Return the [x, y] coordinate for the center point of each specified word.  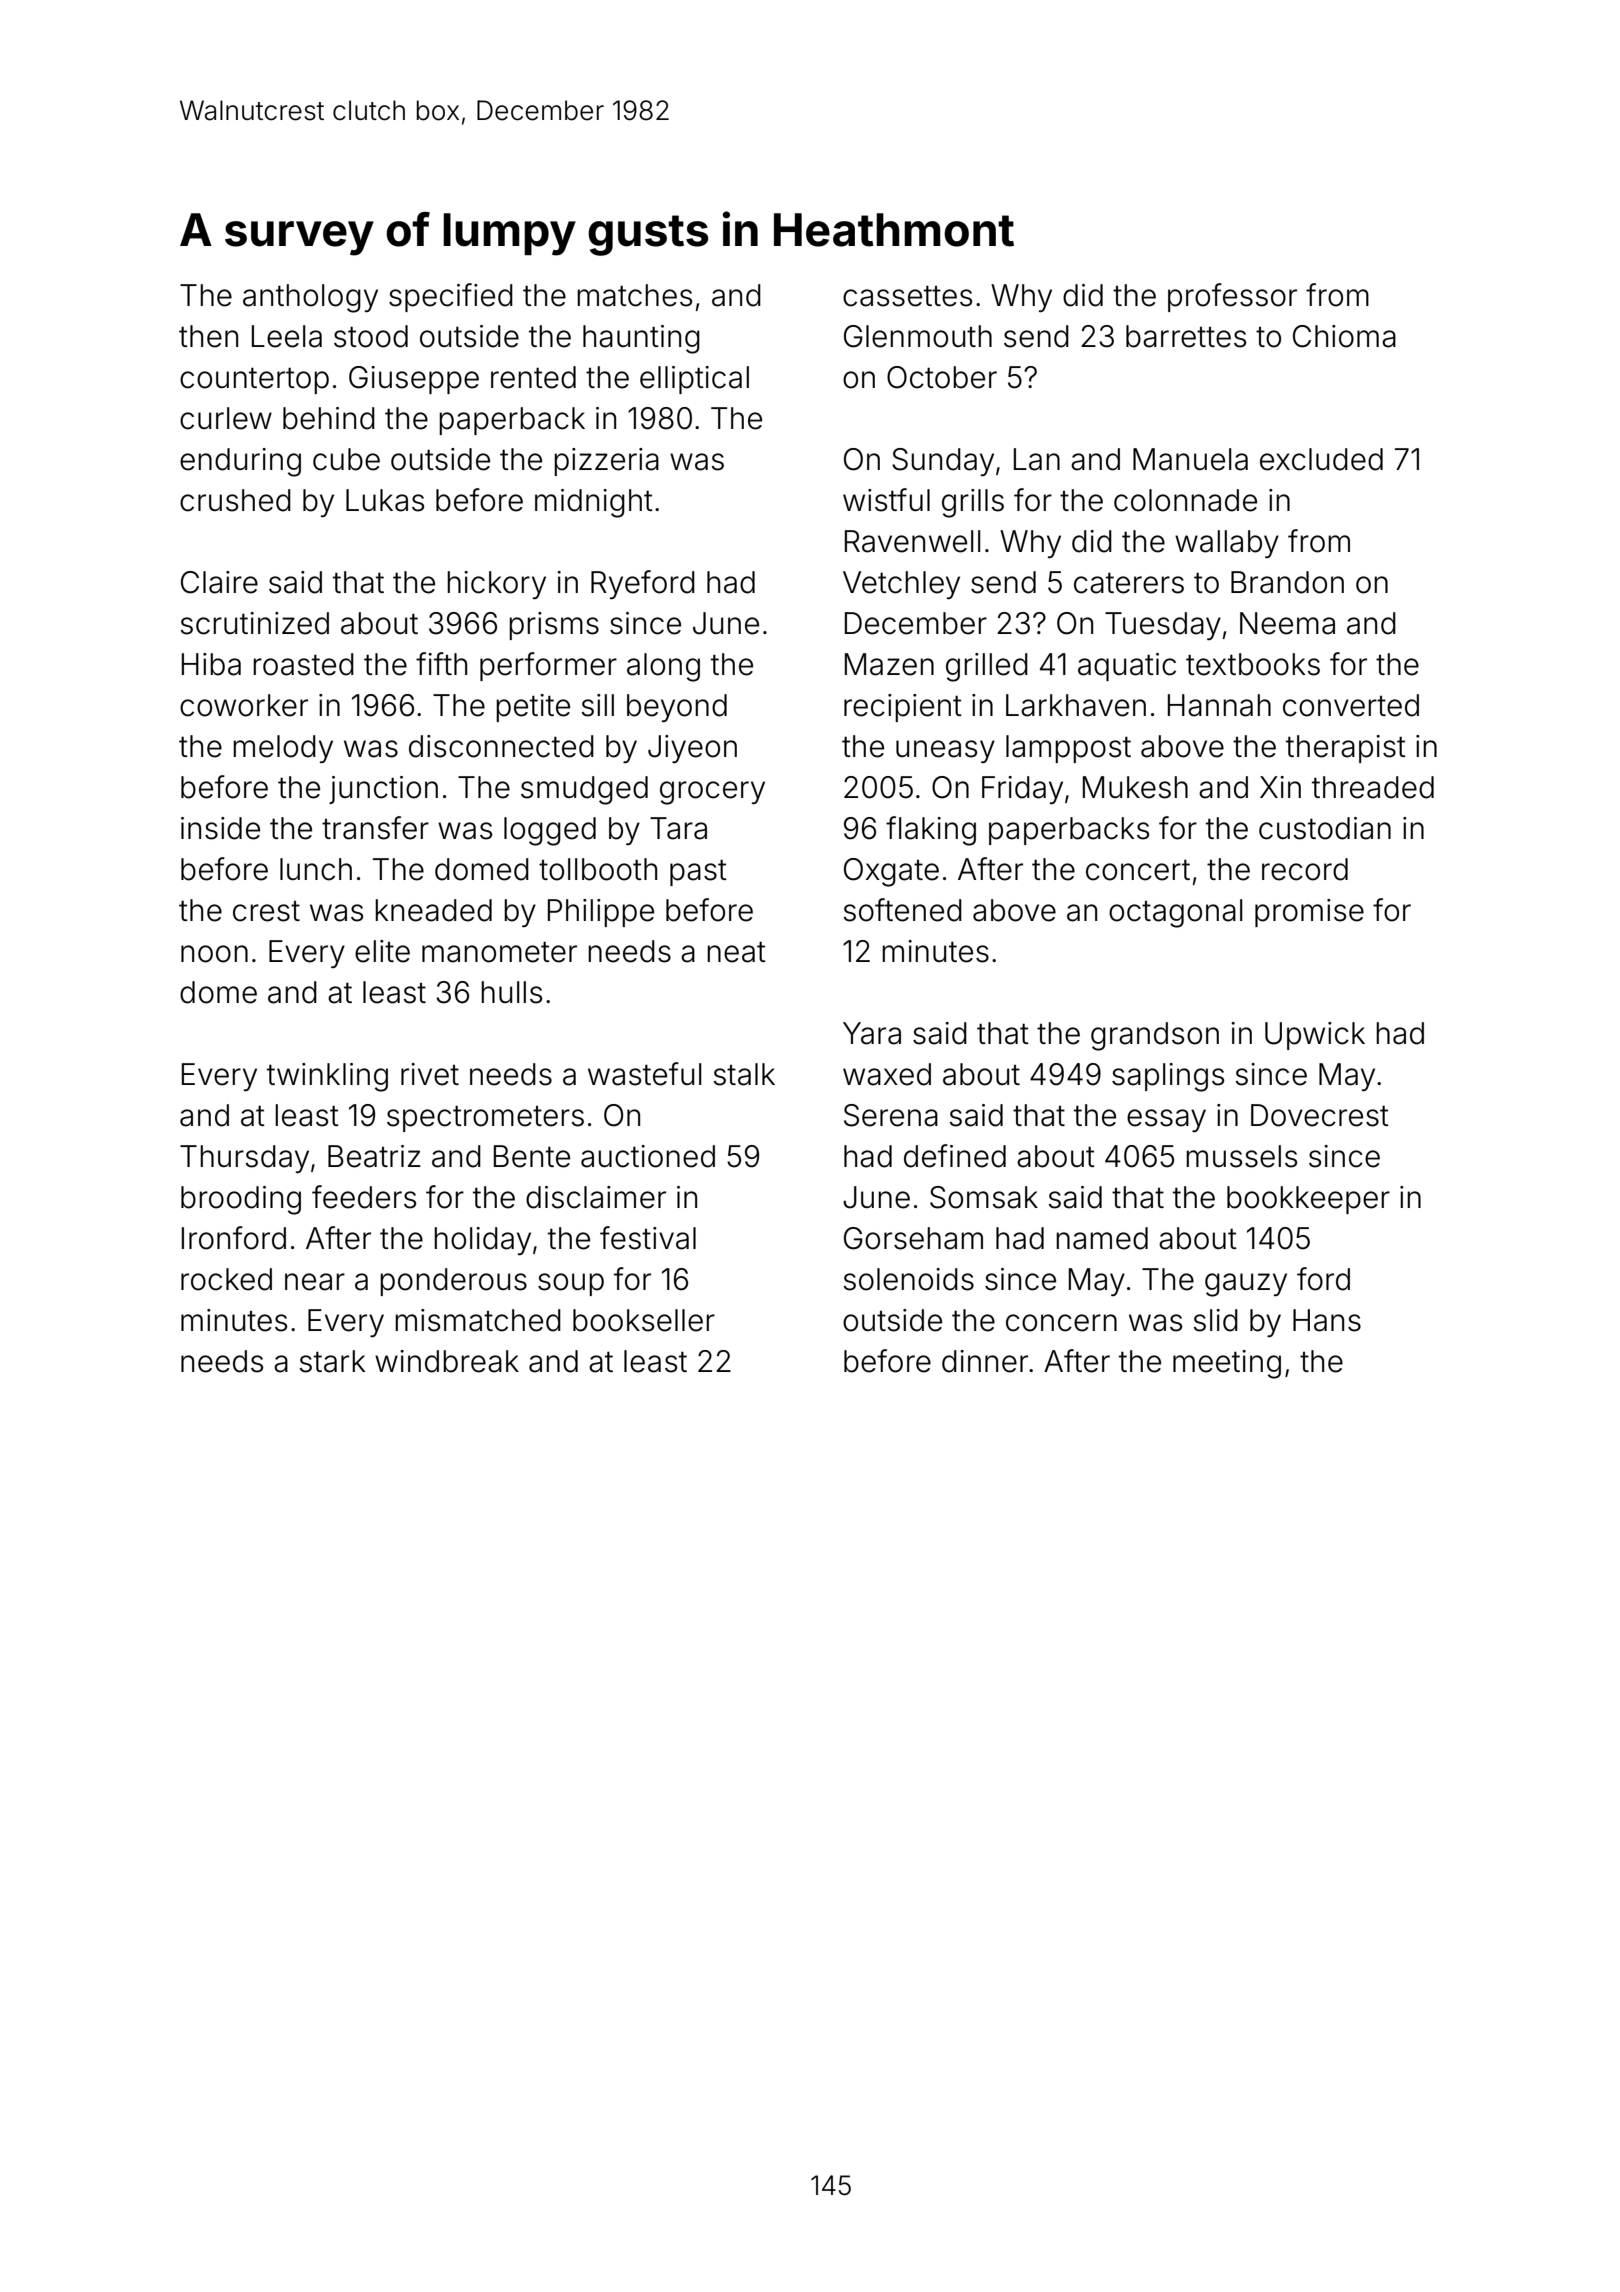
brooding [241, 1200]
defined [955, 1156]
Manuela [1190, 459]
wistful [886, 500]
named [1102, 1238]
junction [383, 790]
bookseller [644, 1320]
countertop [254, 380]
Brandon [1287, 582]
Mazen [889, 664]
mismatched [478, 1320]
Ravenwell [913, 541]
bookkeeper [1308, 1200]
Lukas [385, 500]
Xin [1280, 787]
